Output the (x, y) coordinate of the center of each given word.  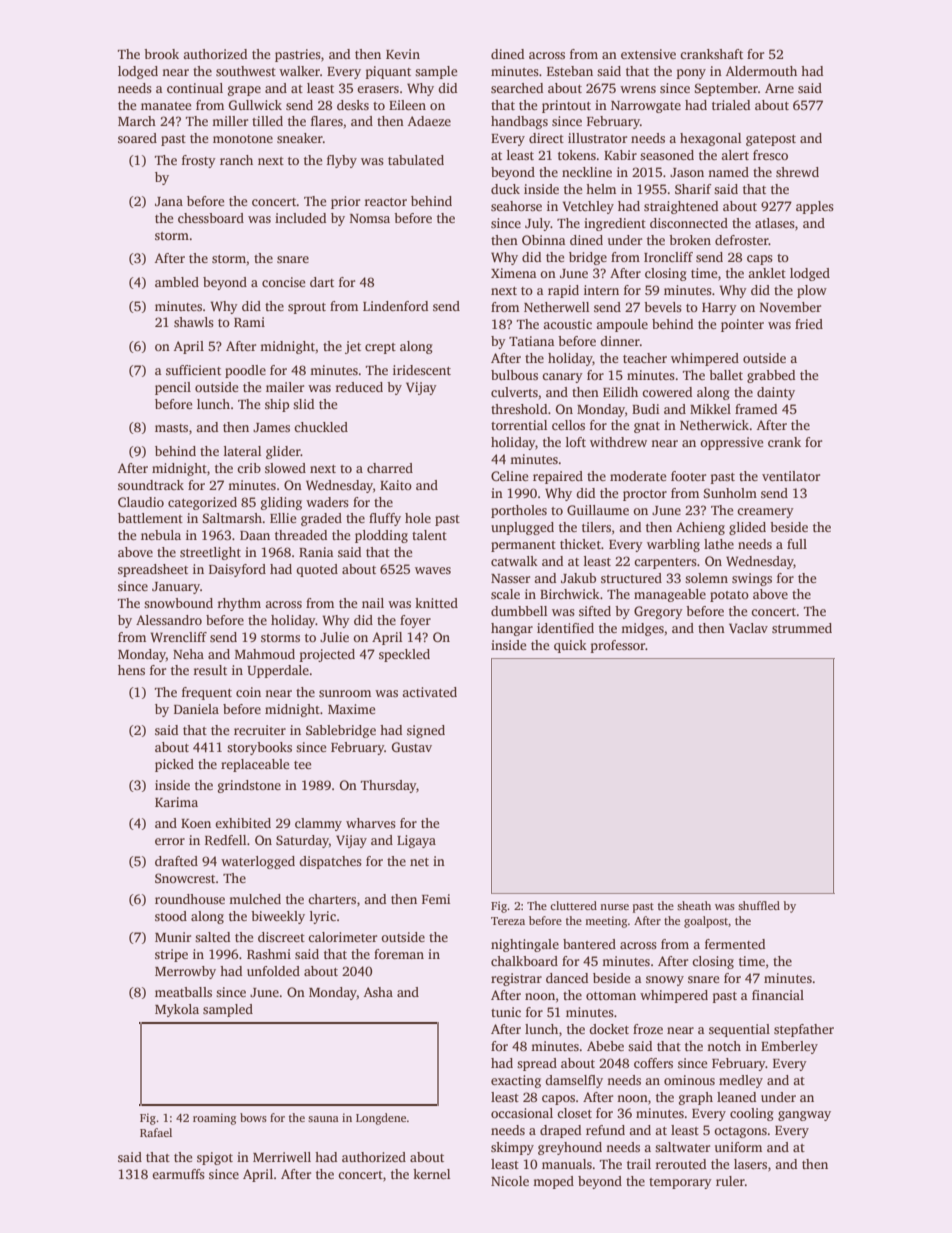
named (728, 172)
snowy (665, 981)
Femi (436, 899)
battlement (150, 518)
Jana (169, 201)
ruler (730, 1181)
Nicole (510, 1181)
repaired (558, 477)
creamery (765, 513)
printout (566, 106)
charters (332, 899)
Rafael (156, 1132)
